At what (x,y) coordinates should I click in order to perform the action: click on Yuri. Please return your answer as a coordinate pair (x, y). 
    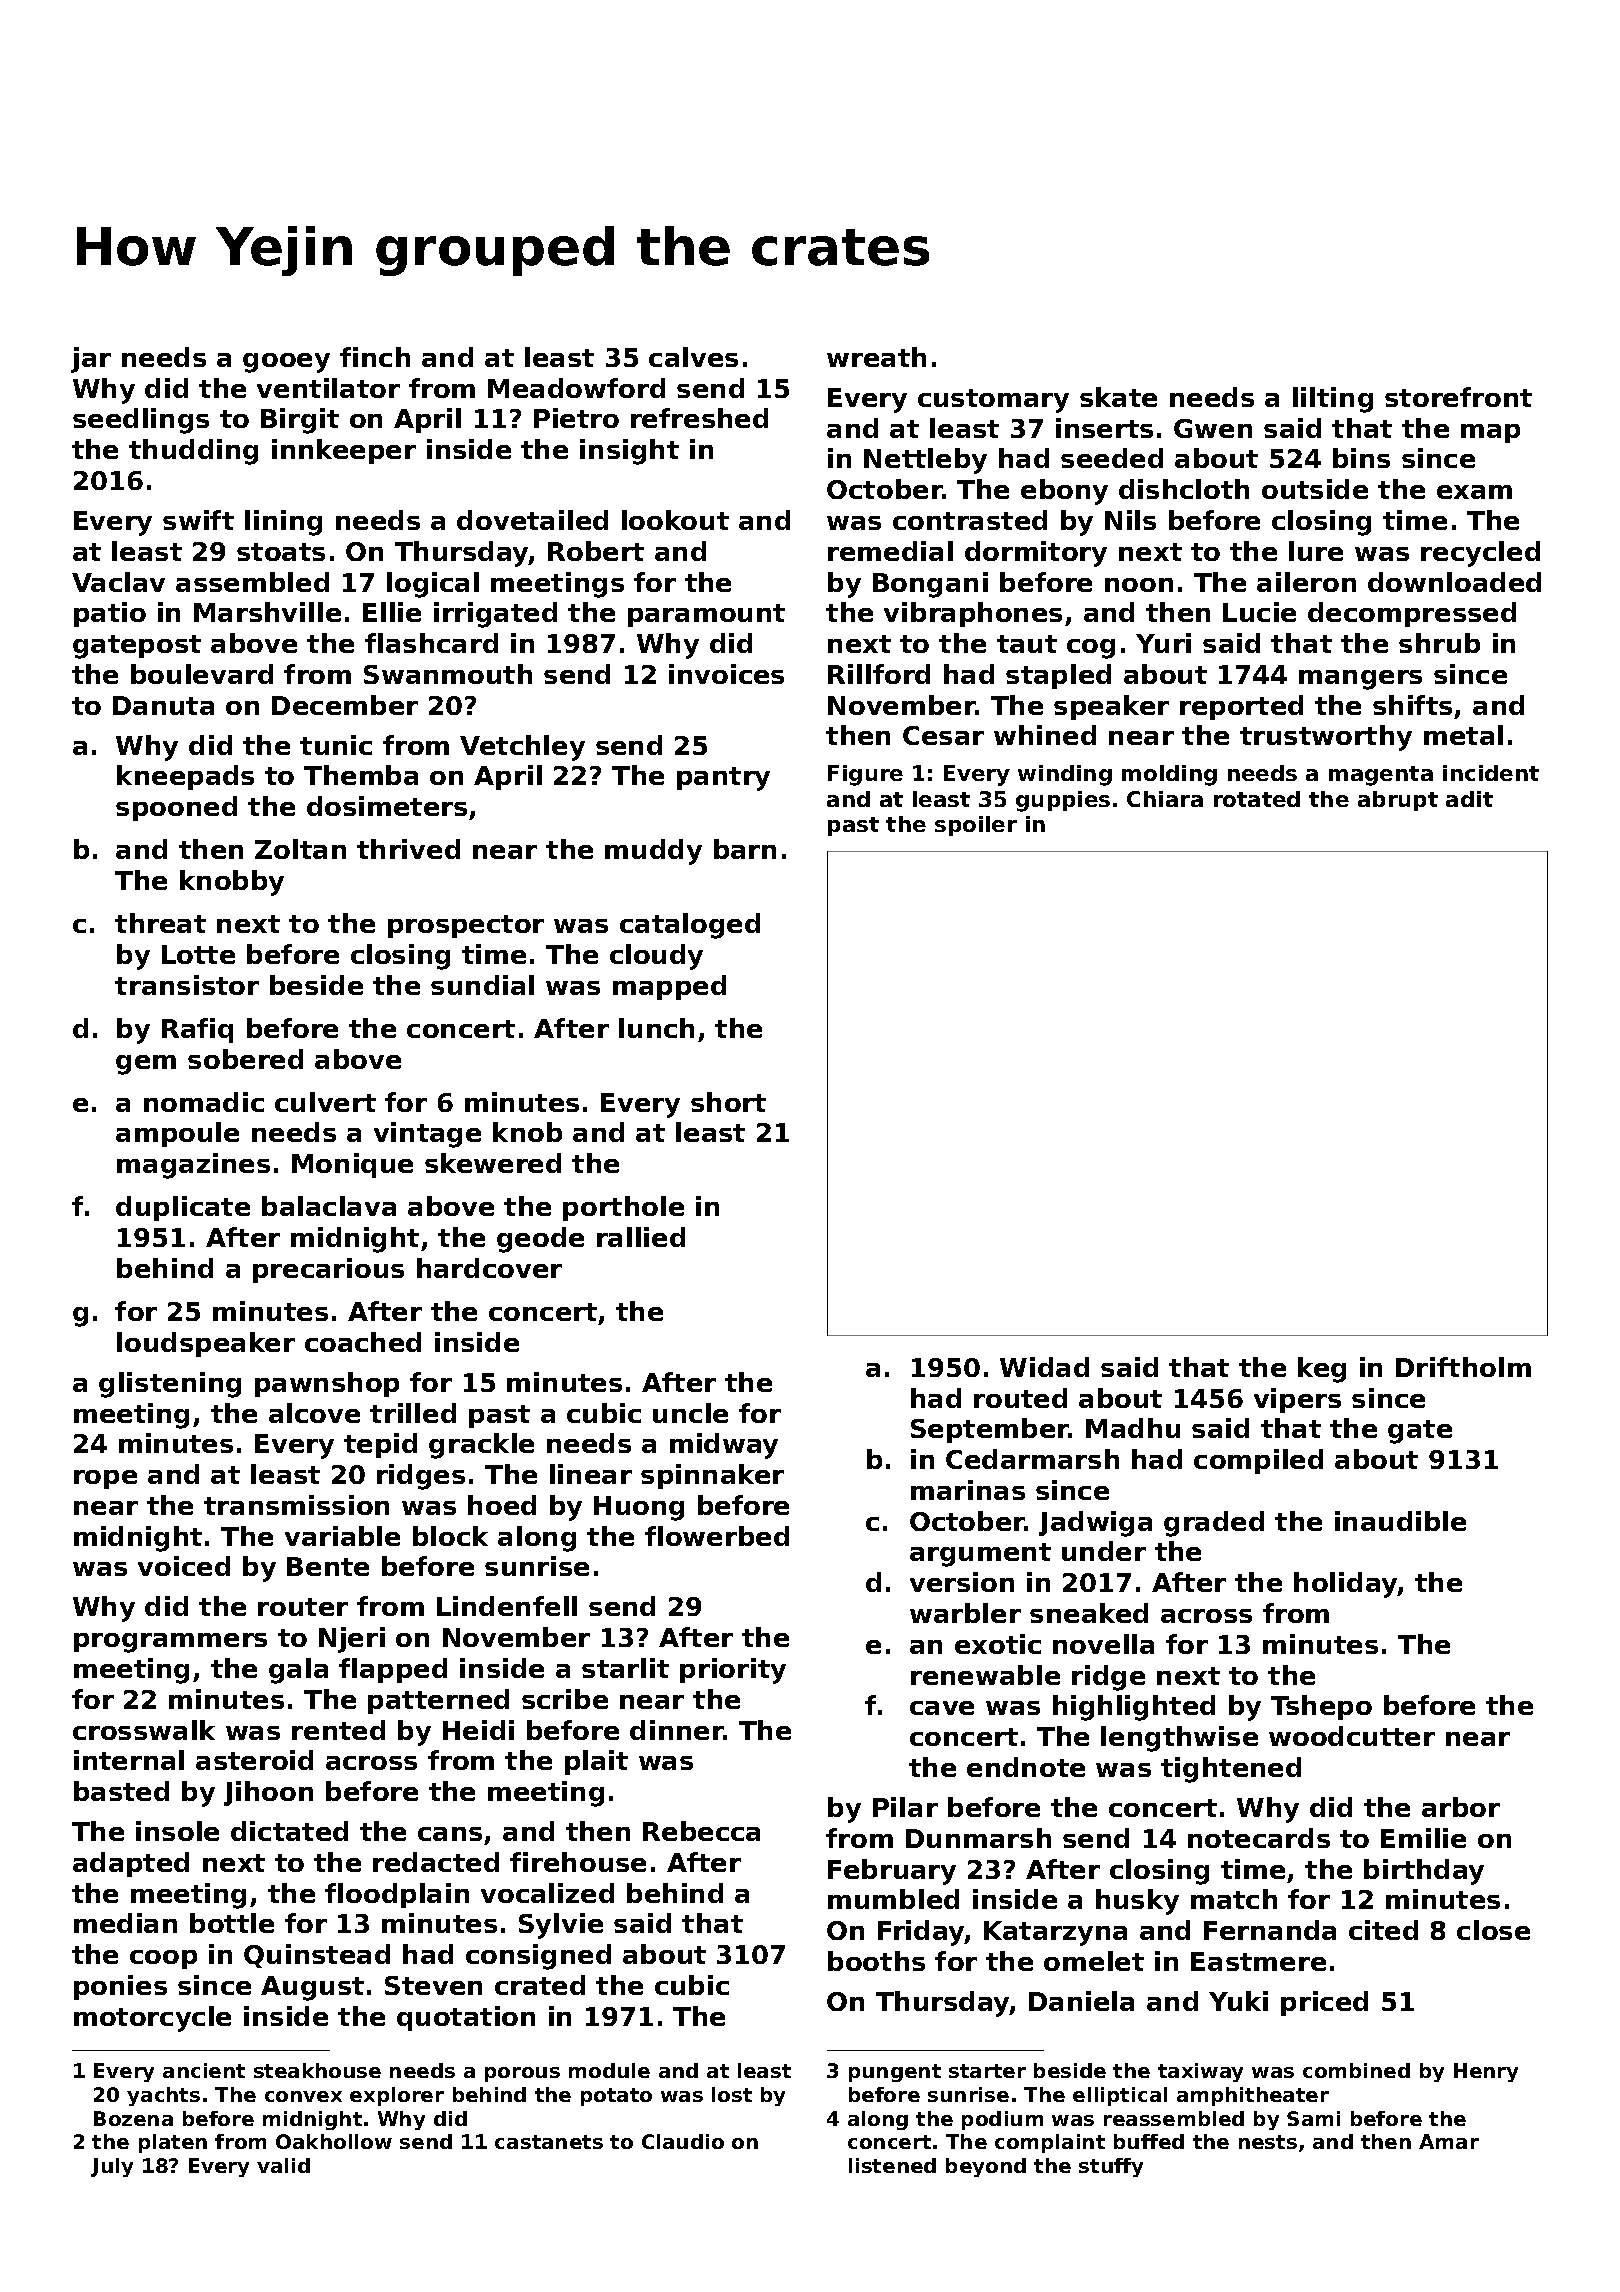
    Looking at the image, I should click on (1163, 643).
